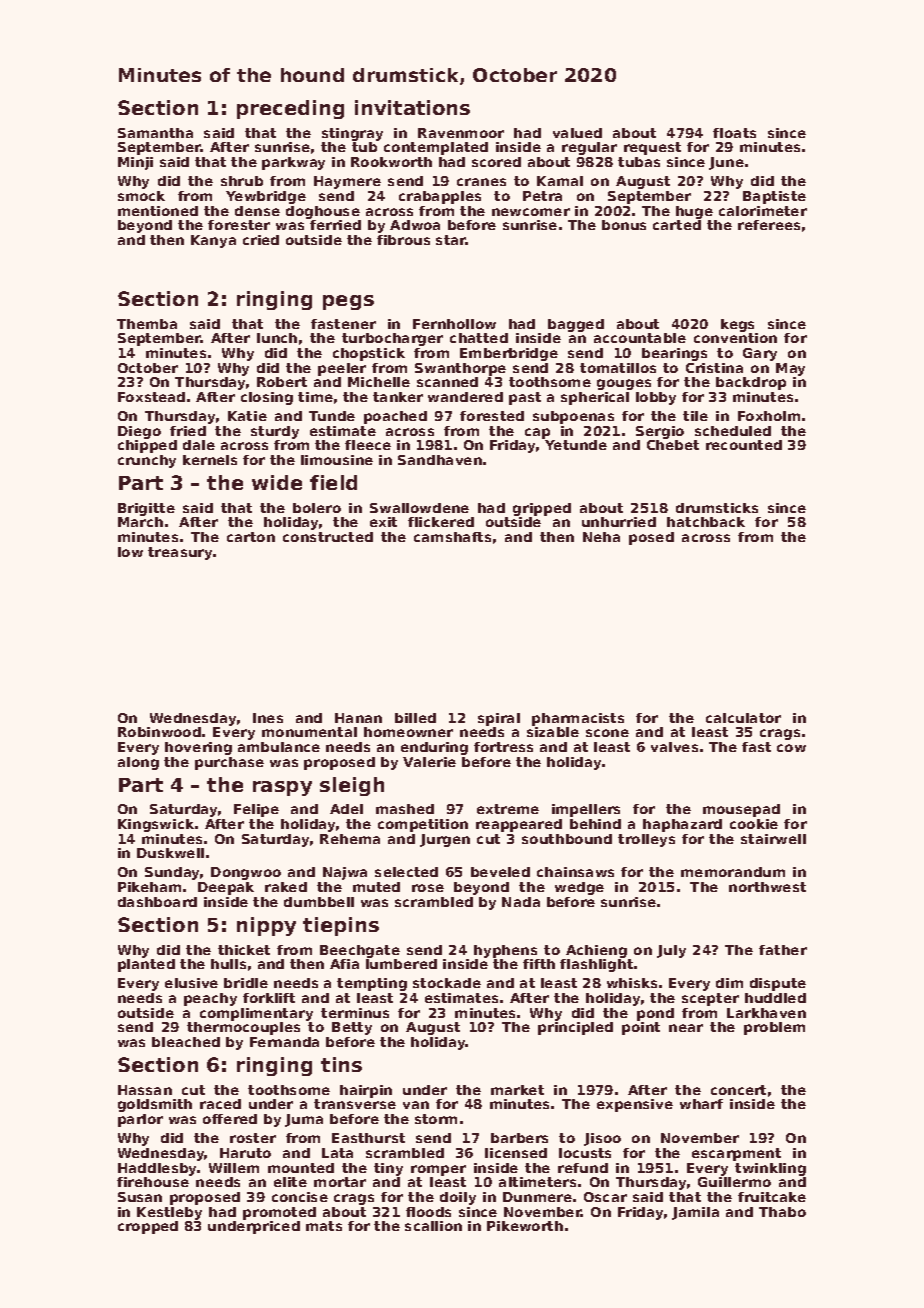  Describe the element at coordinates (282, 788) in the page. I see `raspy` at that location.
